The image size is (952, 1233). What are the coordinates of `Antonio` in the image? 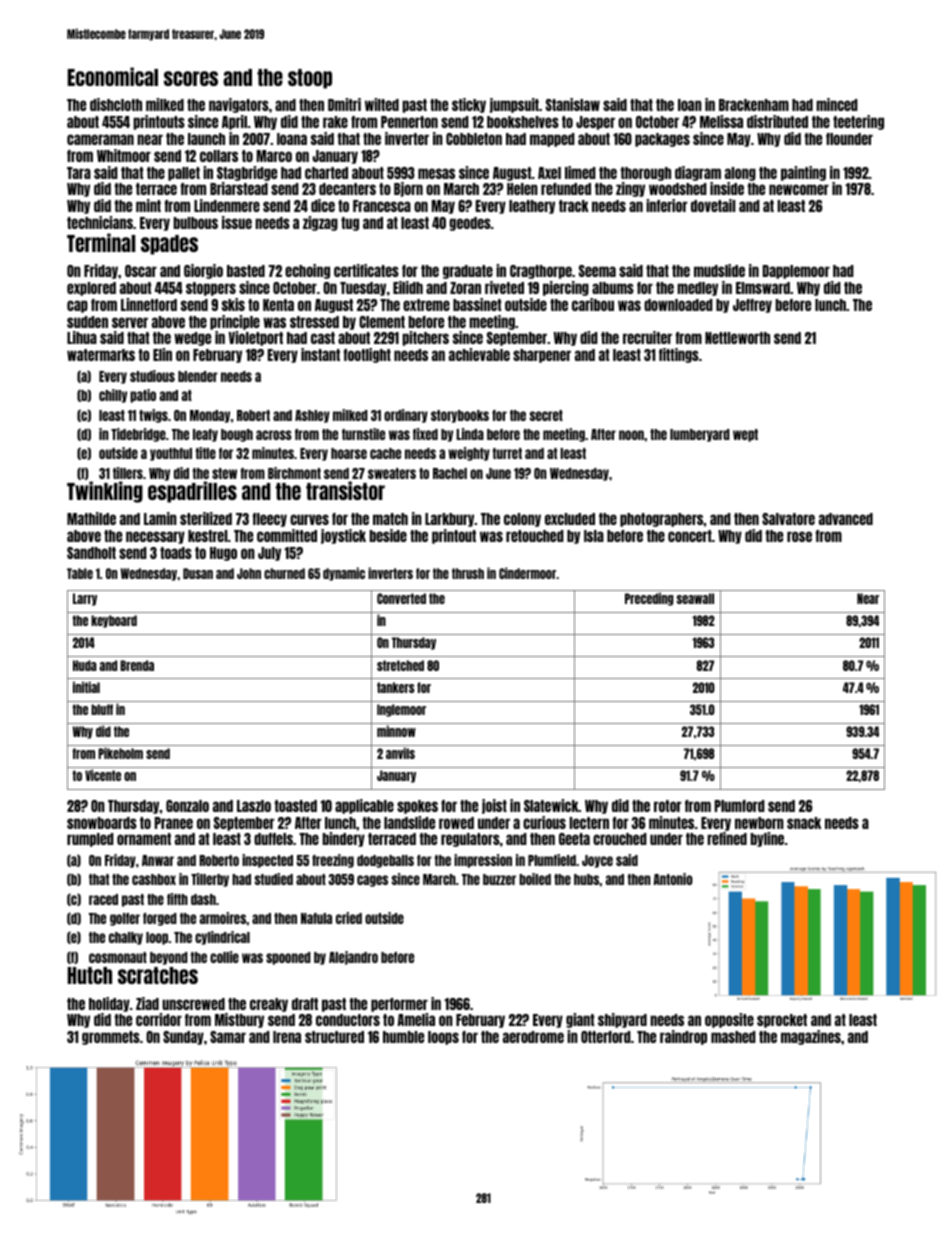 It's located at (673, 879).
